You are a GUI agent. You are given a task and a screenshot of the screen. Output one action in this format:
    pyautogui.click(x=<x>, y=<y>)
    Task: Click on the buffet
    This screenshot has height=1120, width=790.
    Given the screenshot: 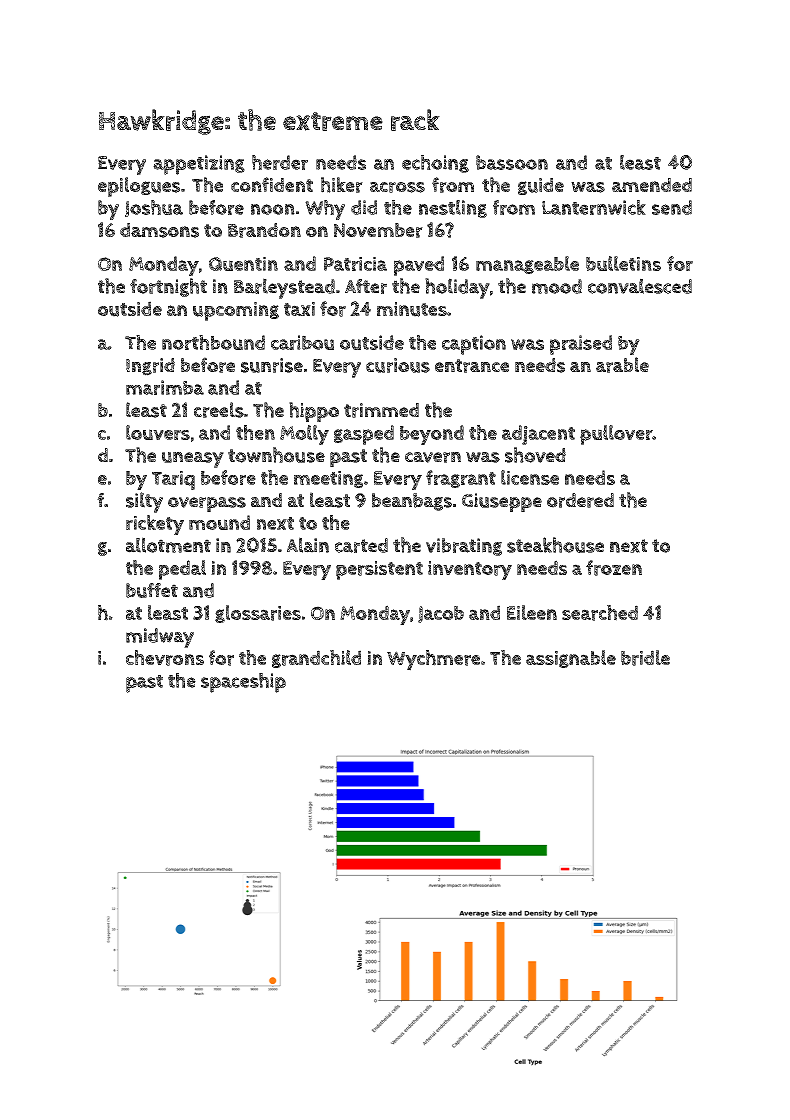 What is the action you would take?
    pyautogui.click(x=152, y=590)
